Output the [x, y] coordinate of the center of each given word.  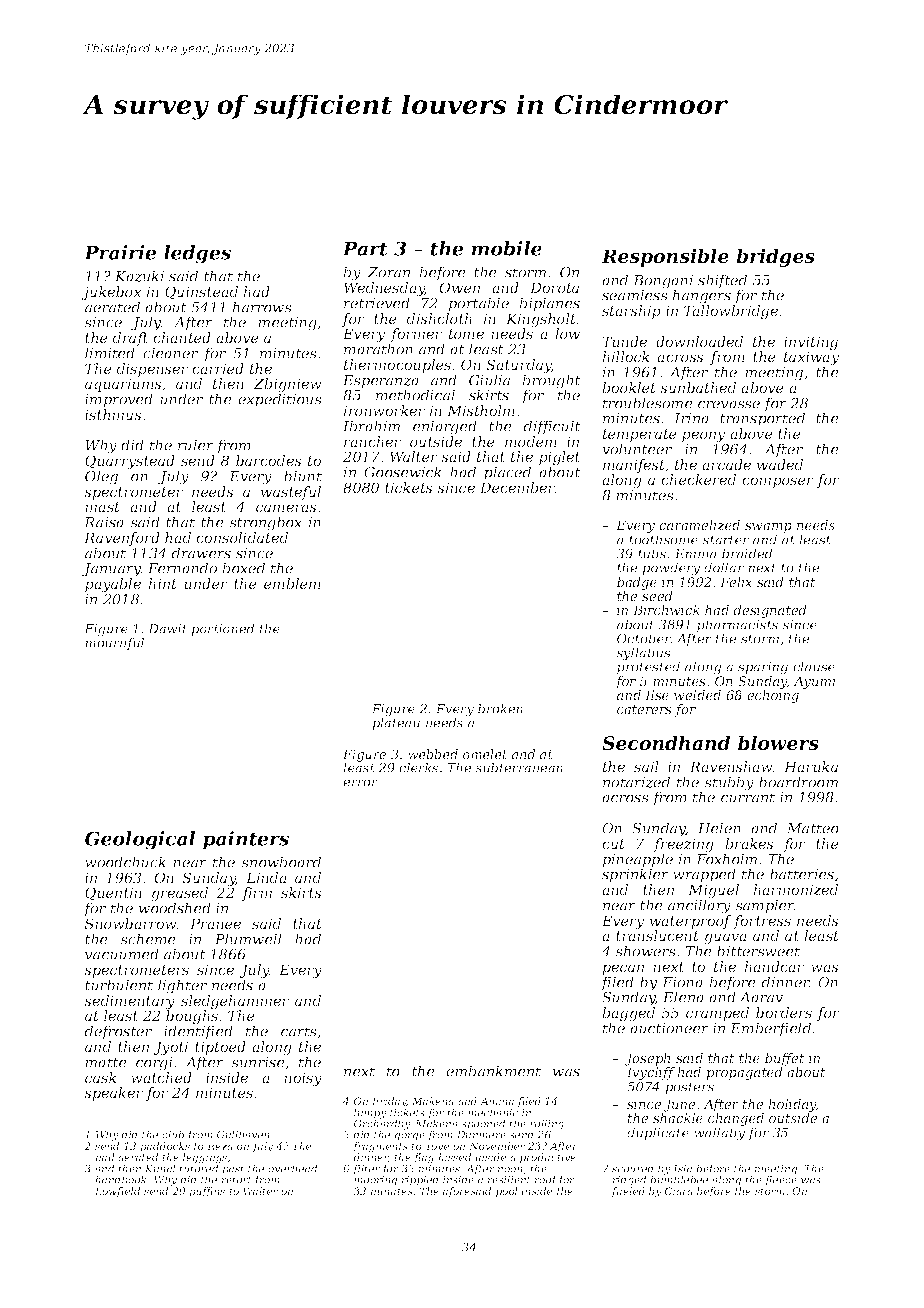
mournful [114, 643]
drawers [201, 553]
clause [814, 666]
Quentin [113, 894]
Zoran [388, 272]
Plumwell [248, 939]
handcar [774, 966]
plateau [396, 723]
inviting [811, 343]
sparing [763, 668]
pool [507, 1192]
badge [637, 583]
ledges [197, 254]
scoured [633, 1168]
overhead [292, 1168]
